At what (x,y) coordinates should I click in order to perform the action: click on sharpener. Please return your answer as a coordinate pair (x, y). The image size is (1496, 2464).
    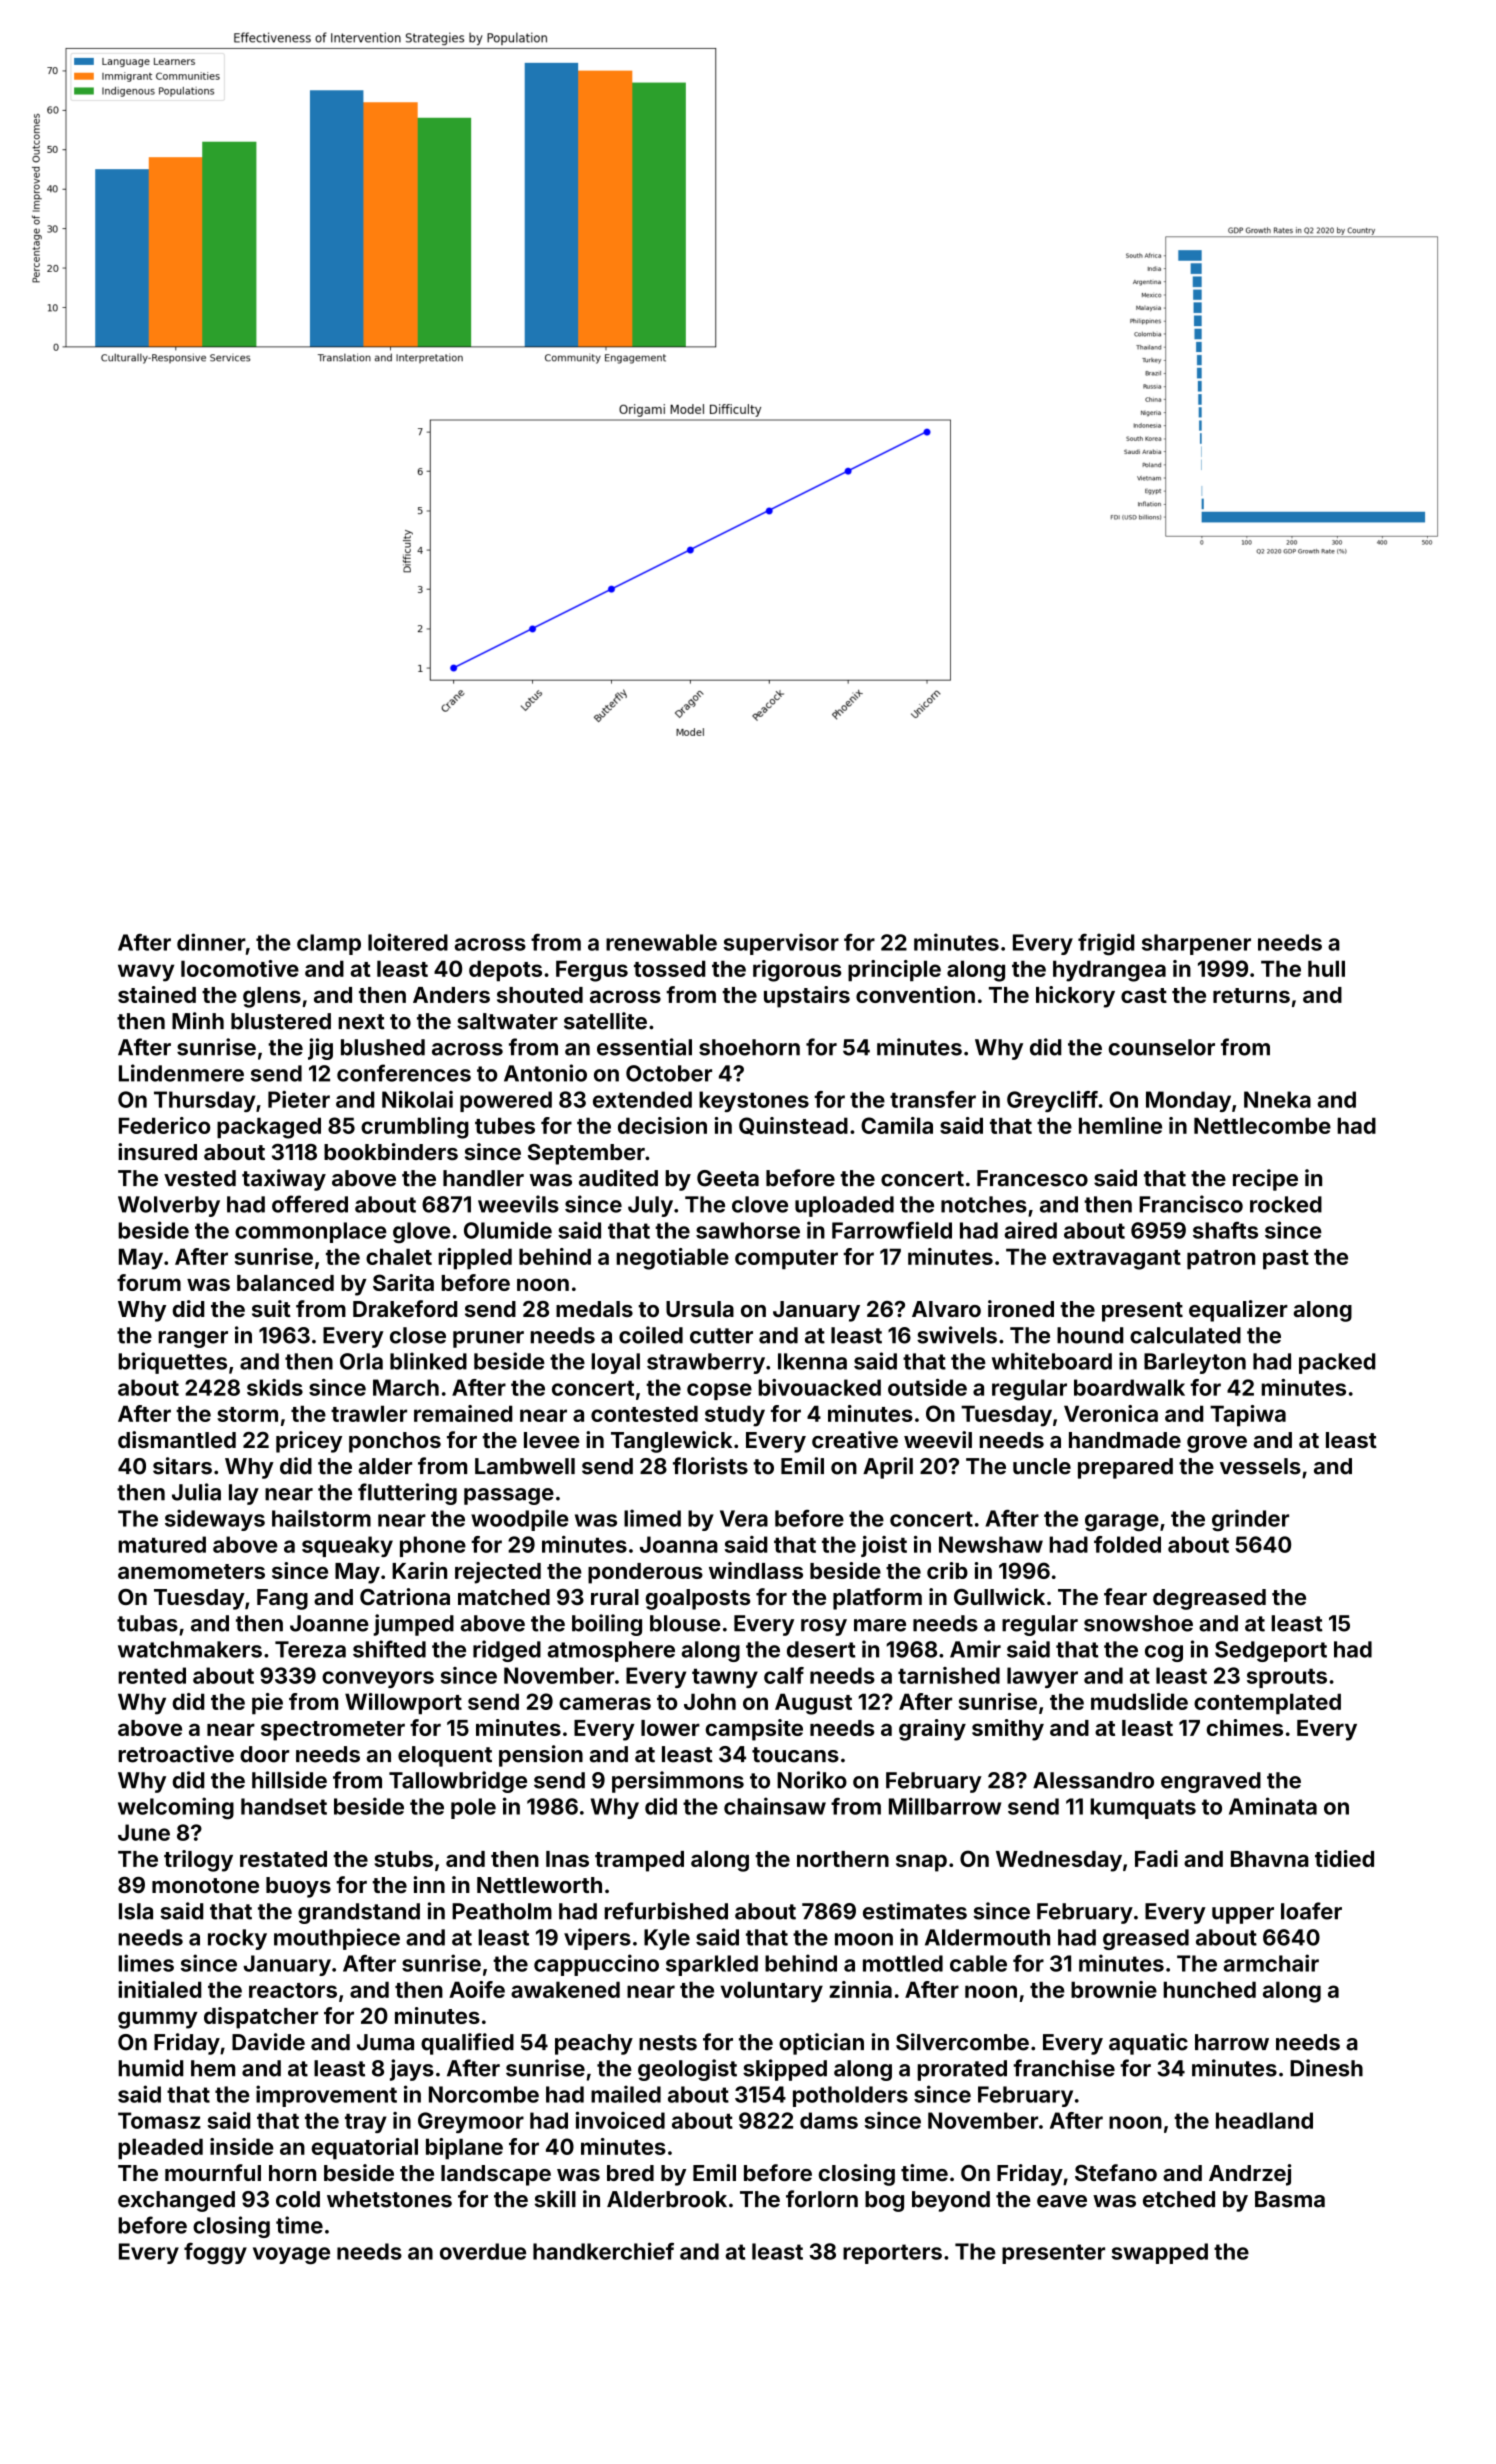
    Looking at the image, I should click on (1196, 944).
